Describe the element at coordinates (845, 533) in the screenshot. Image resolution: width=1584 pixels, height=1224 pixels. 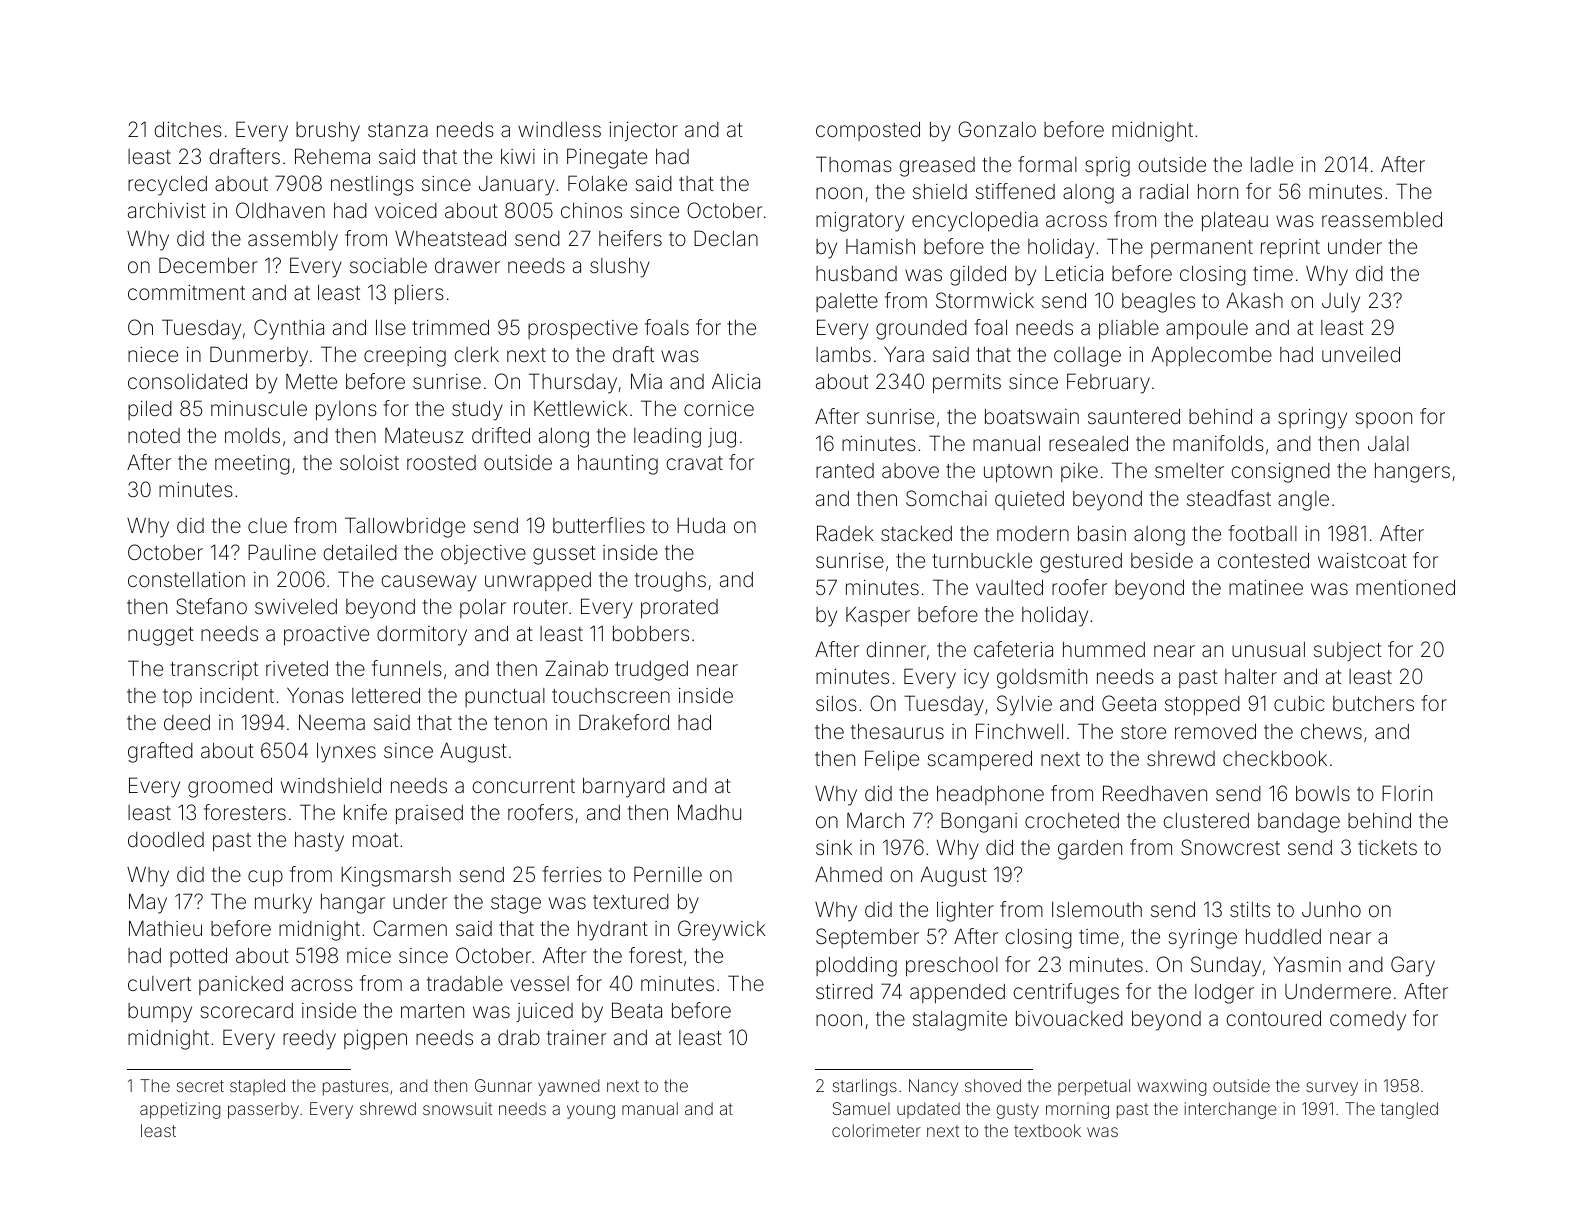
I see `Radek` at that location.
